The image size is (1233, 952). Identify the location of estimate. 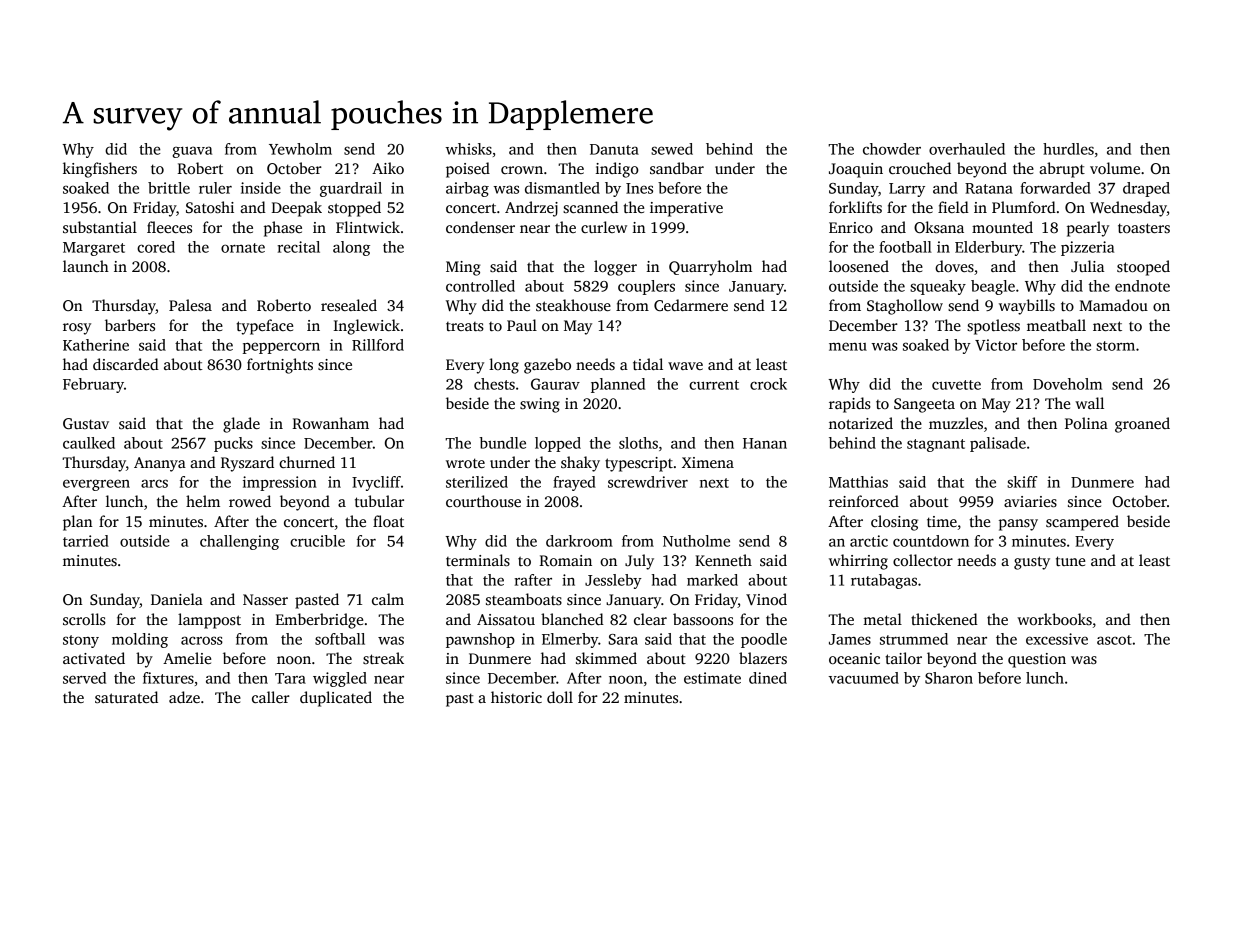
(712, 678).
